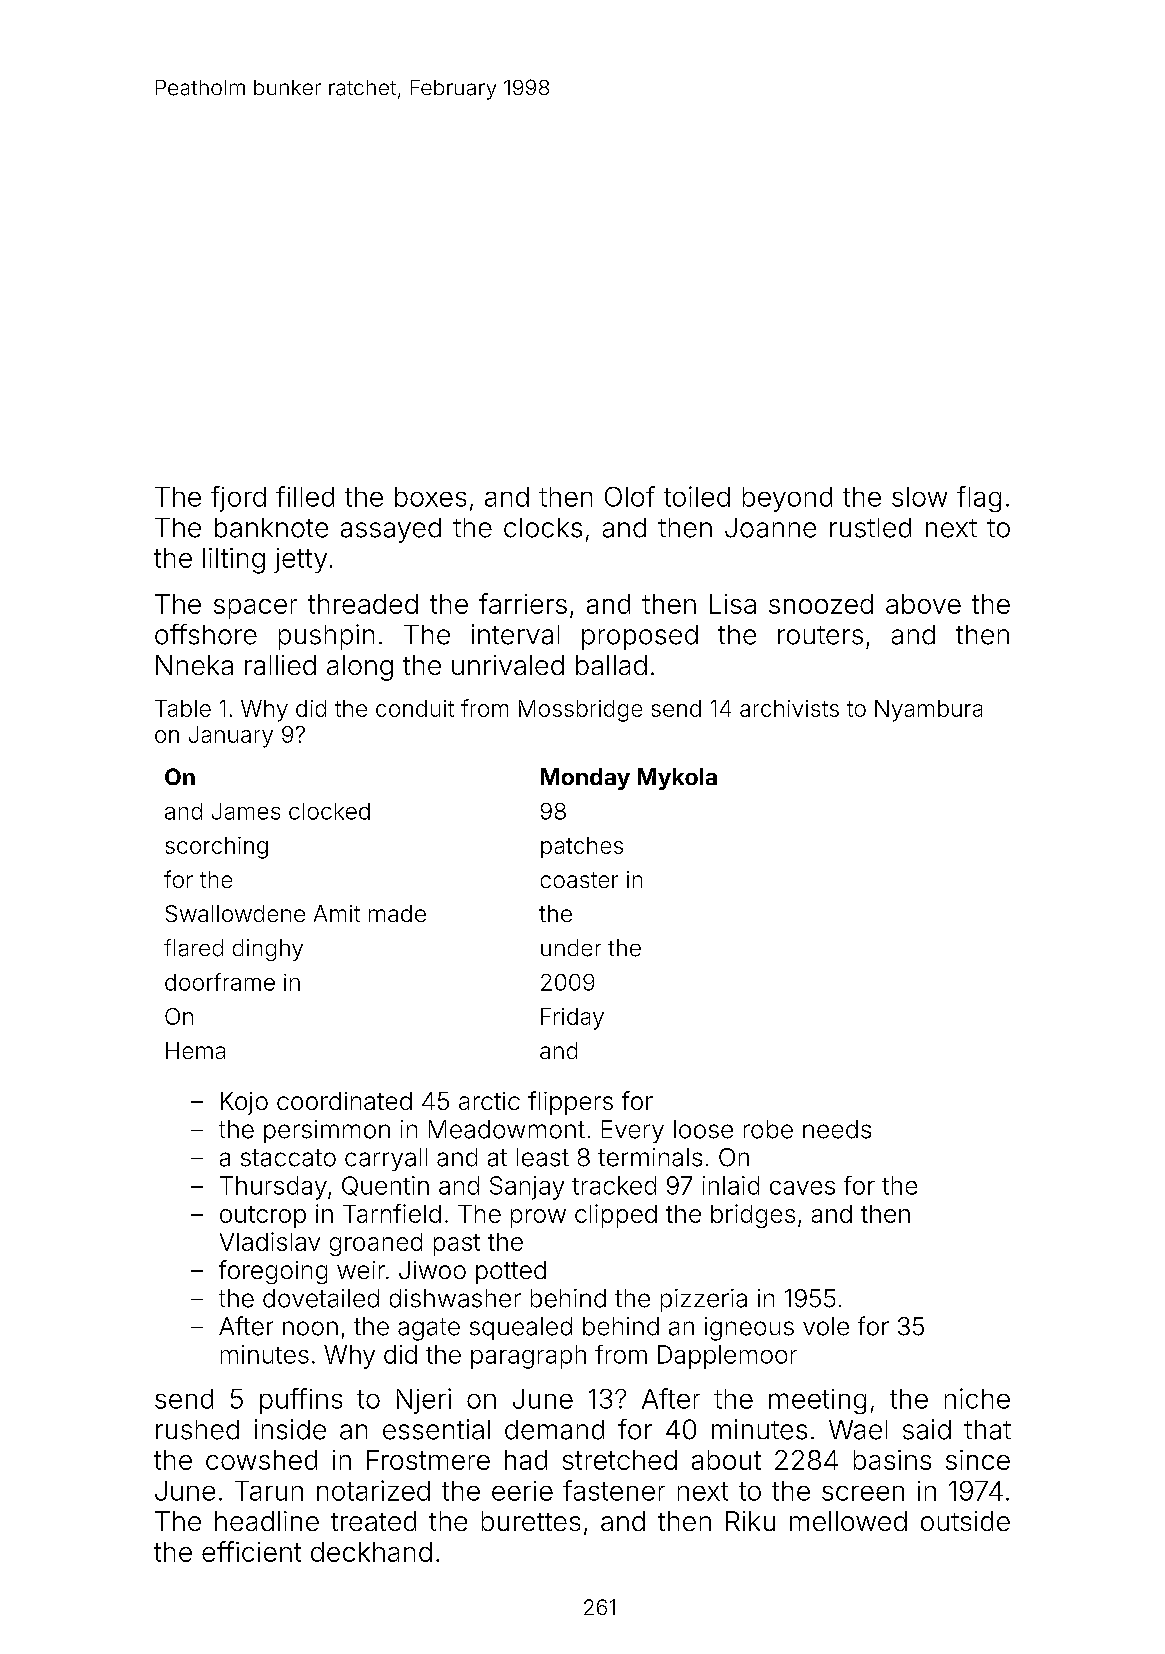 The width and height of the screenshot is (1165, 1654). Describe the element at coordinates (630, 496) in the screenshot. I see `Olof` at that location.
